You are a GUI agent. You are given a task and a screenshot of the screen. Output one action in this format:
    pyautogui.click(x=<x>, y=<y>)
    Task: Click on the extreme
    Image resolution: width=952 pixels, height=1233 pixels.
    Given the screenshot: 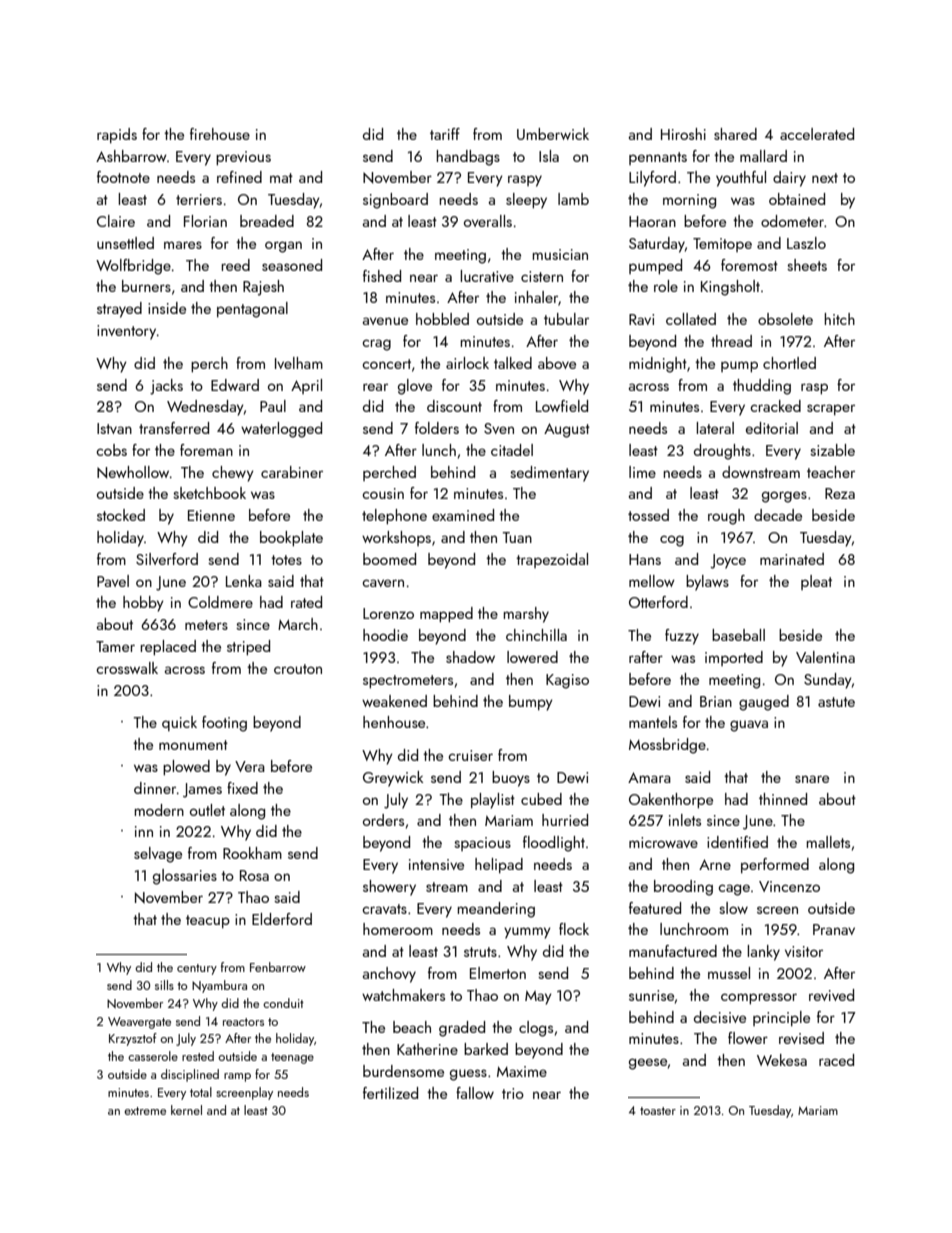 What is the action you would take?
    pyautogui.click(x=145, y=1111)
